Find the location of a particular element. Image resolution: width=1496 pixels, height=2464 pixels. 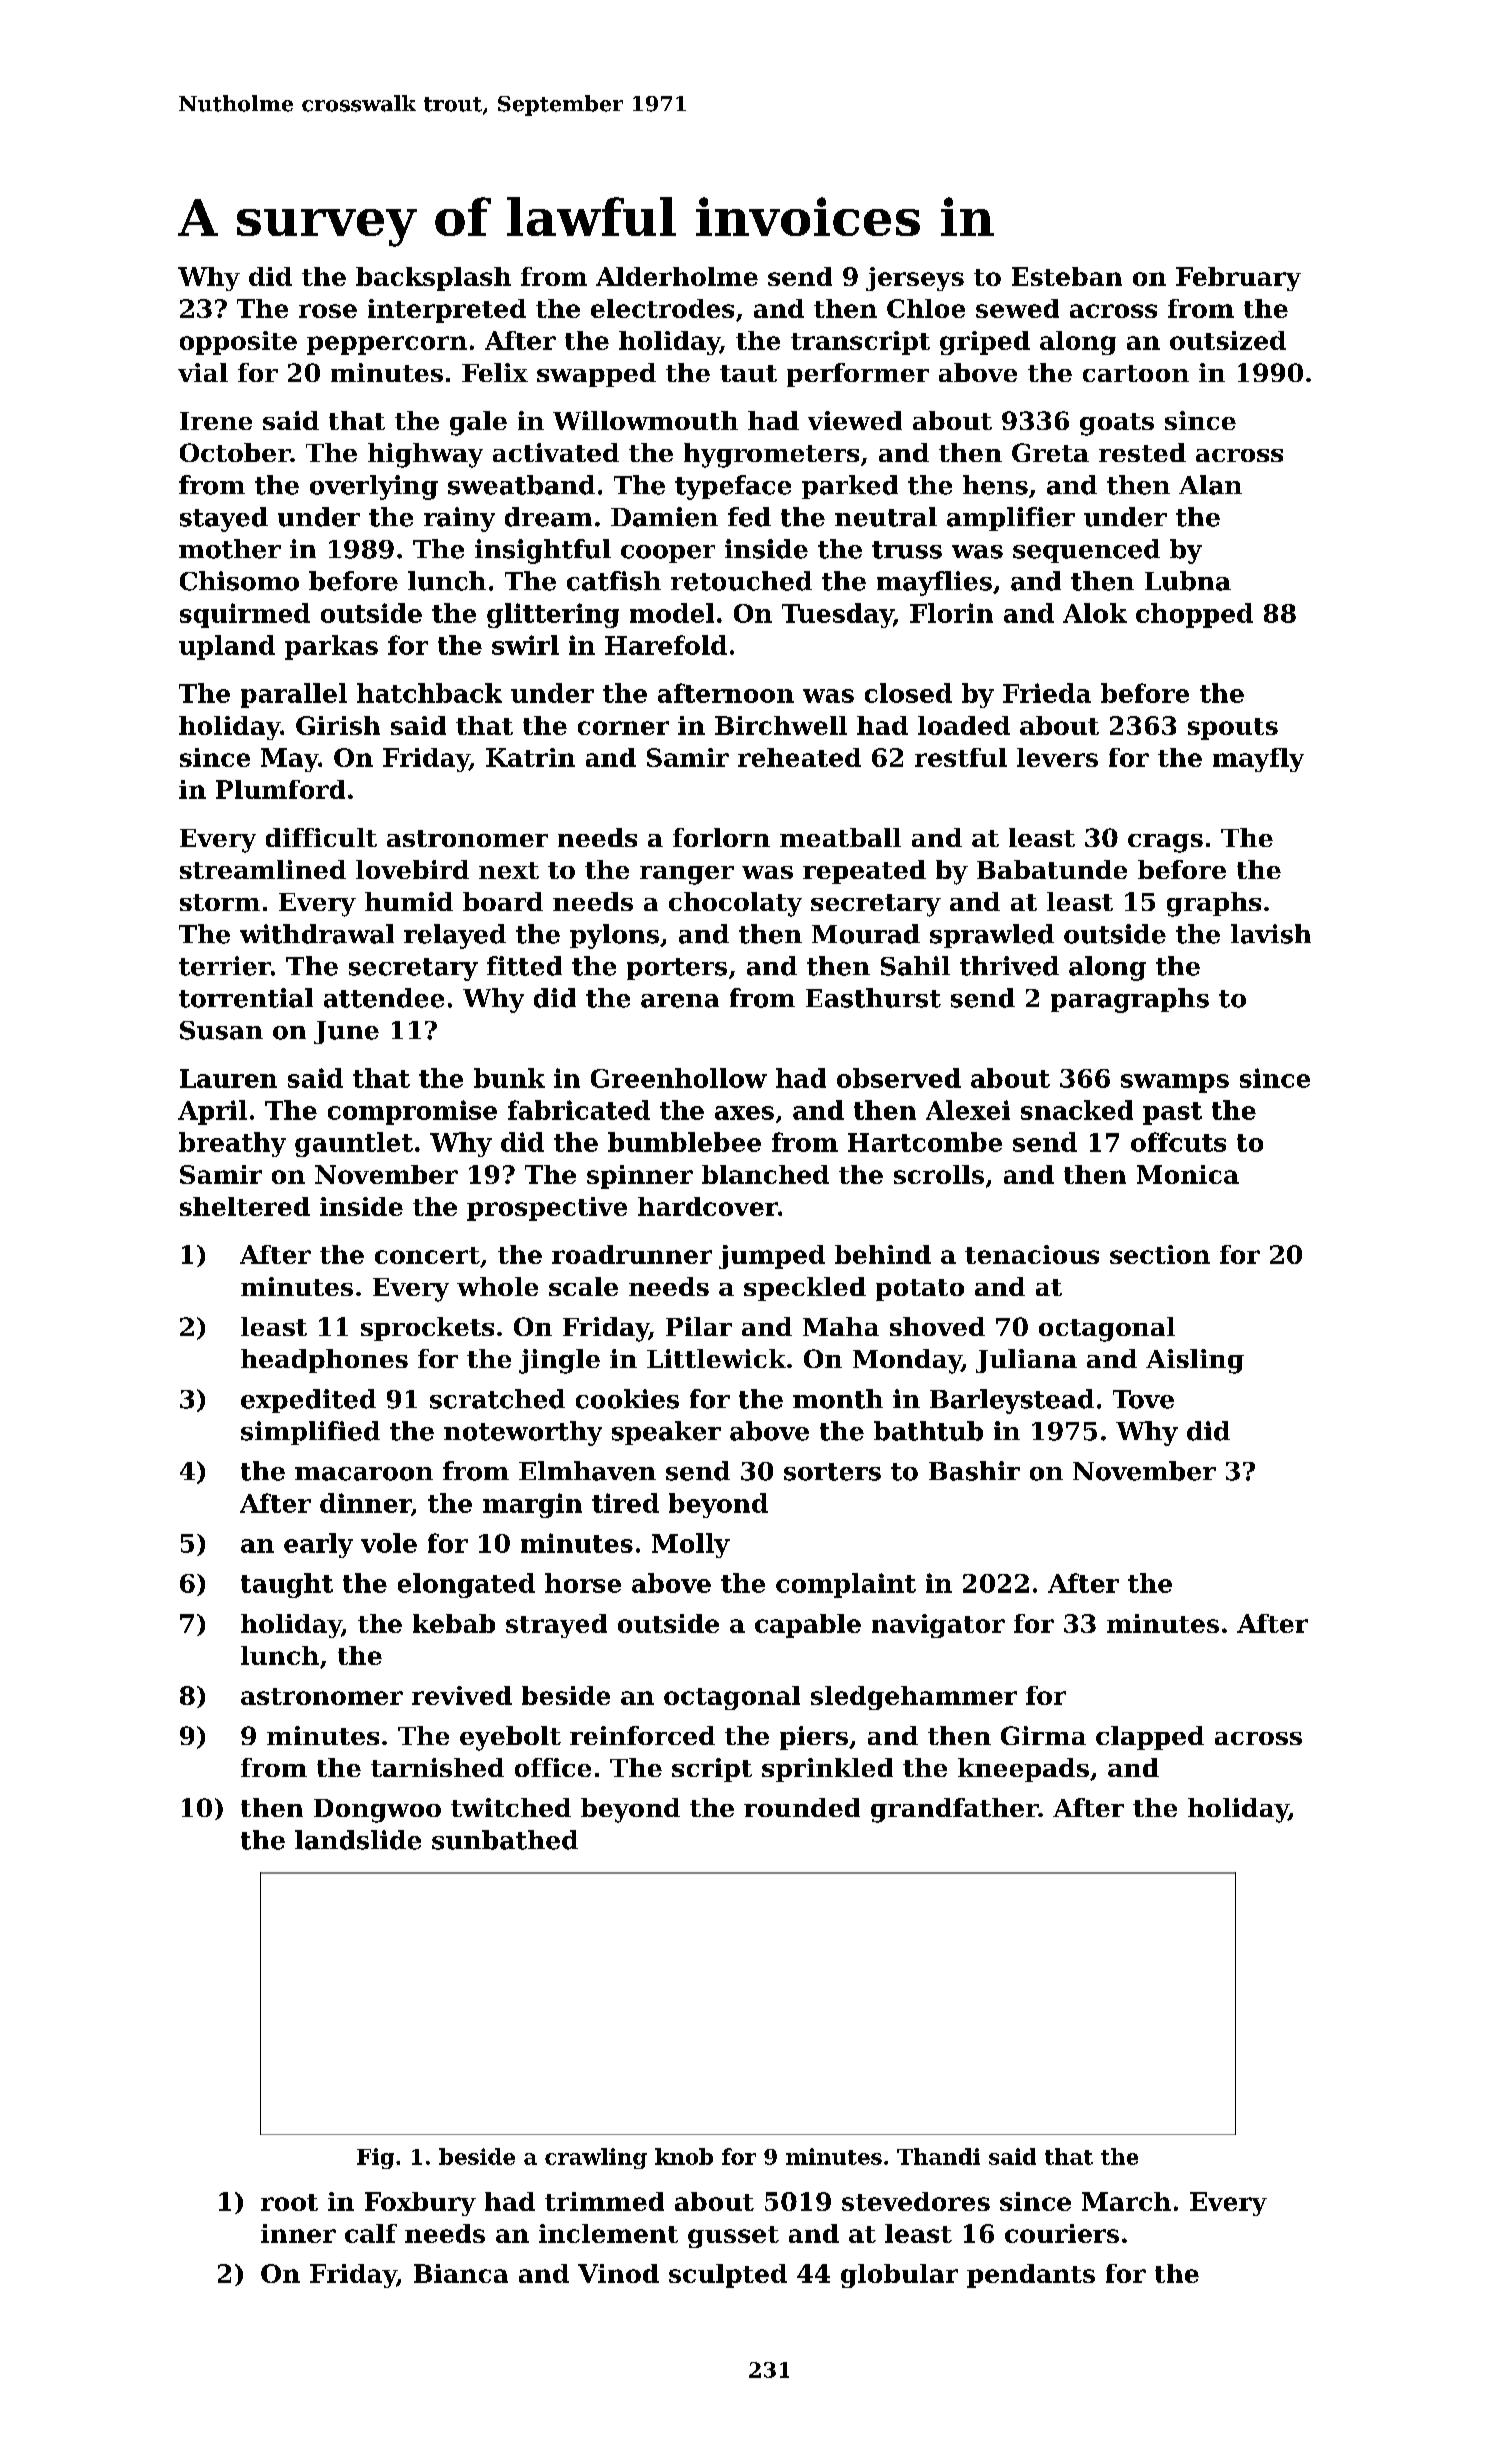

gauntlet is located at coordinates (354, 1144).
